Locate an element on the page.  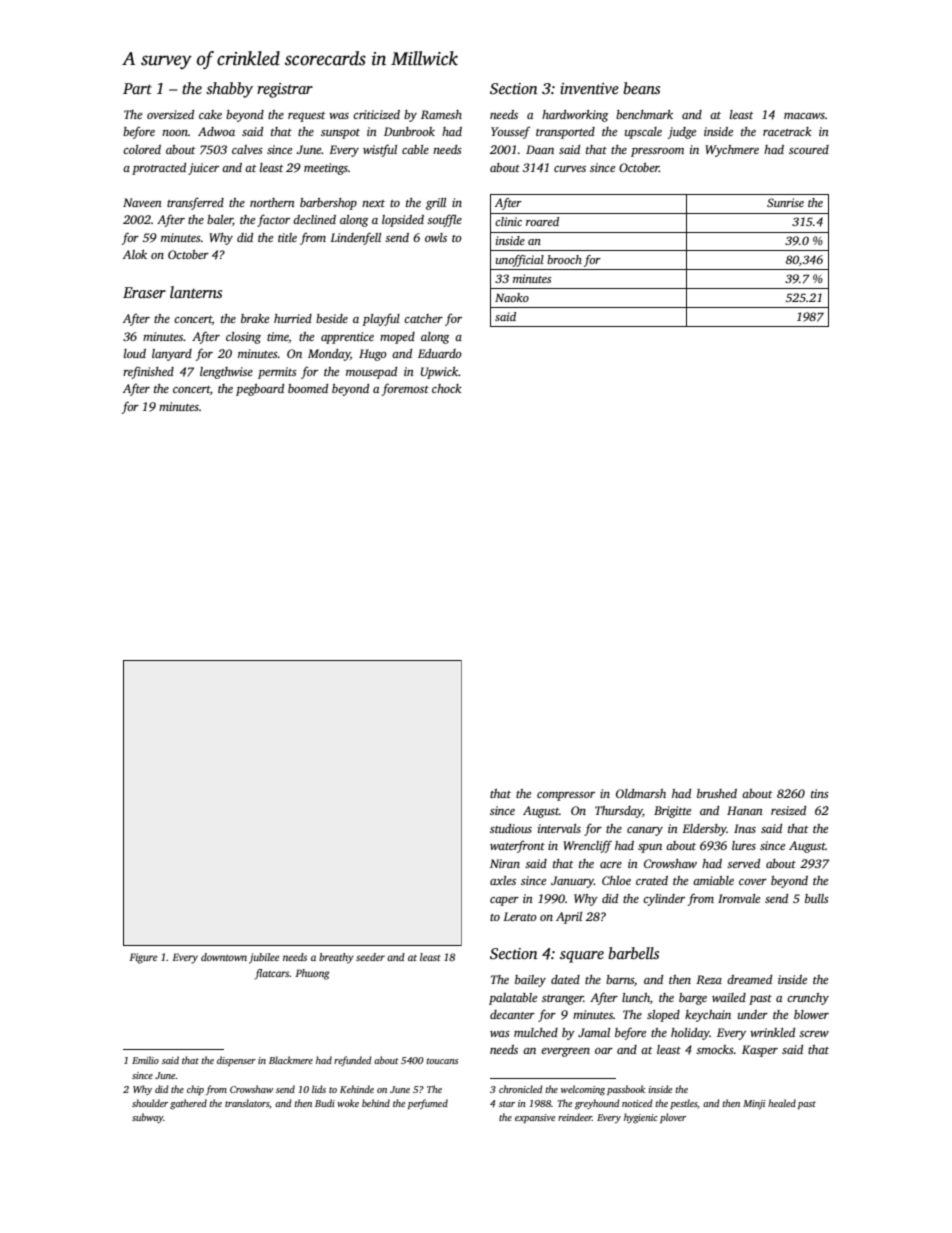
pressroom is located at coordinates (657, 152).
